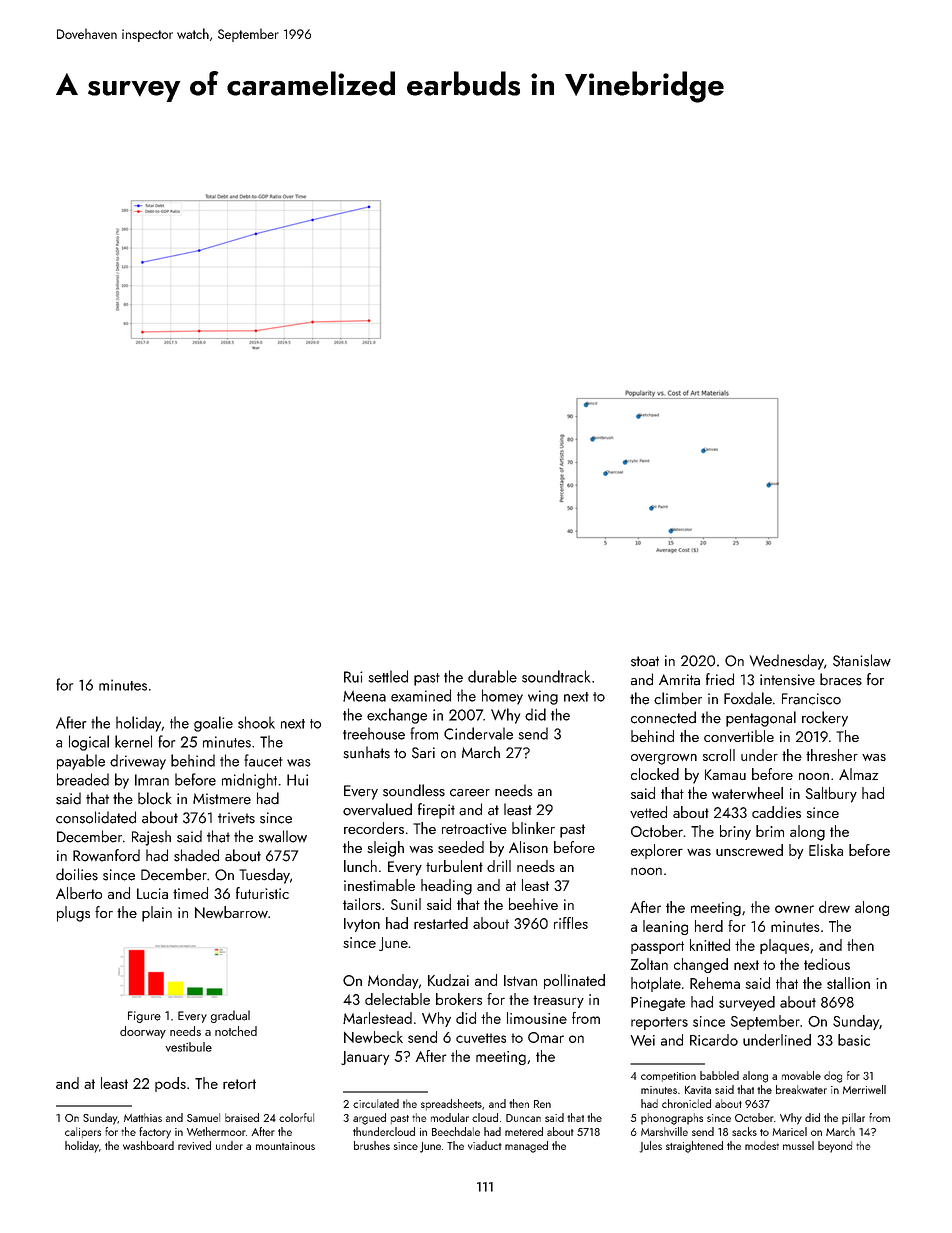  I want to click on drew, so click(834, 907).
